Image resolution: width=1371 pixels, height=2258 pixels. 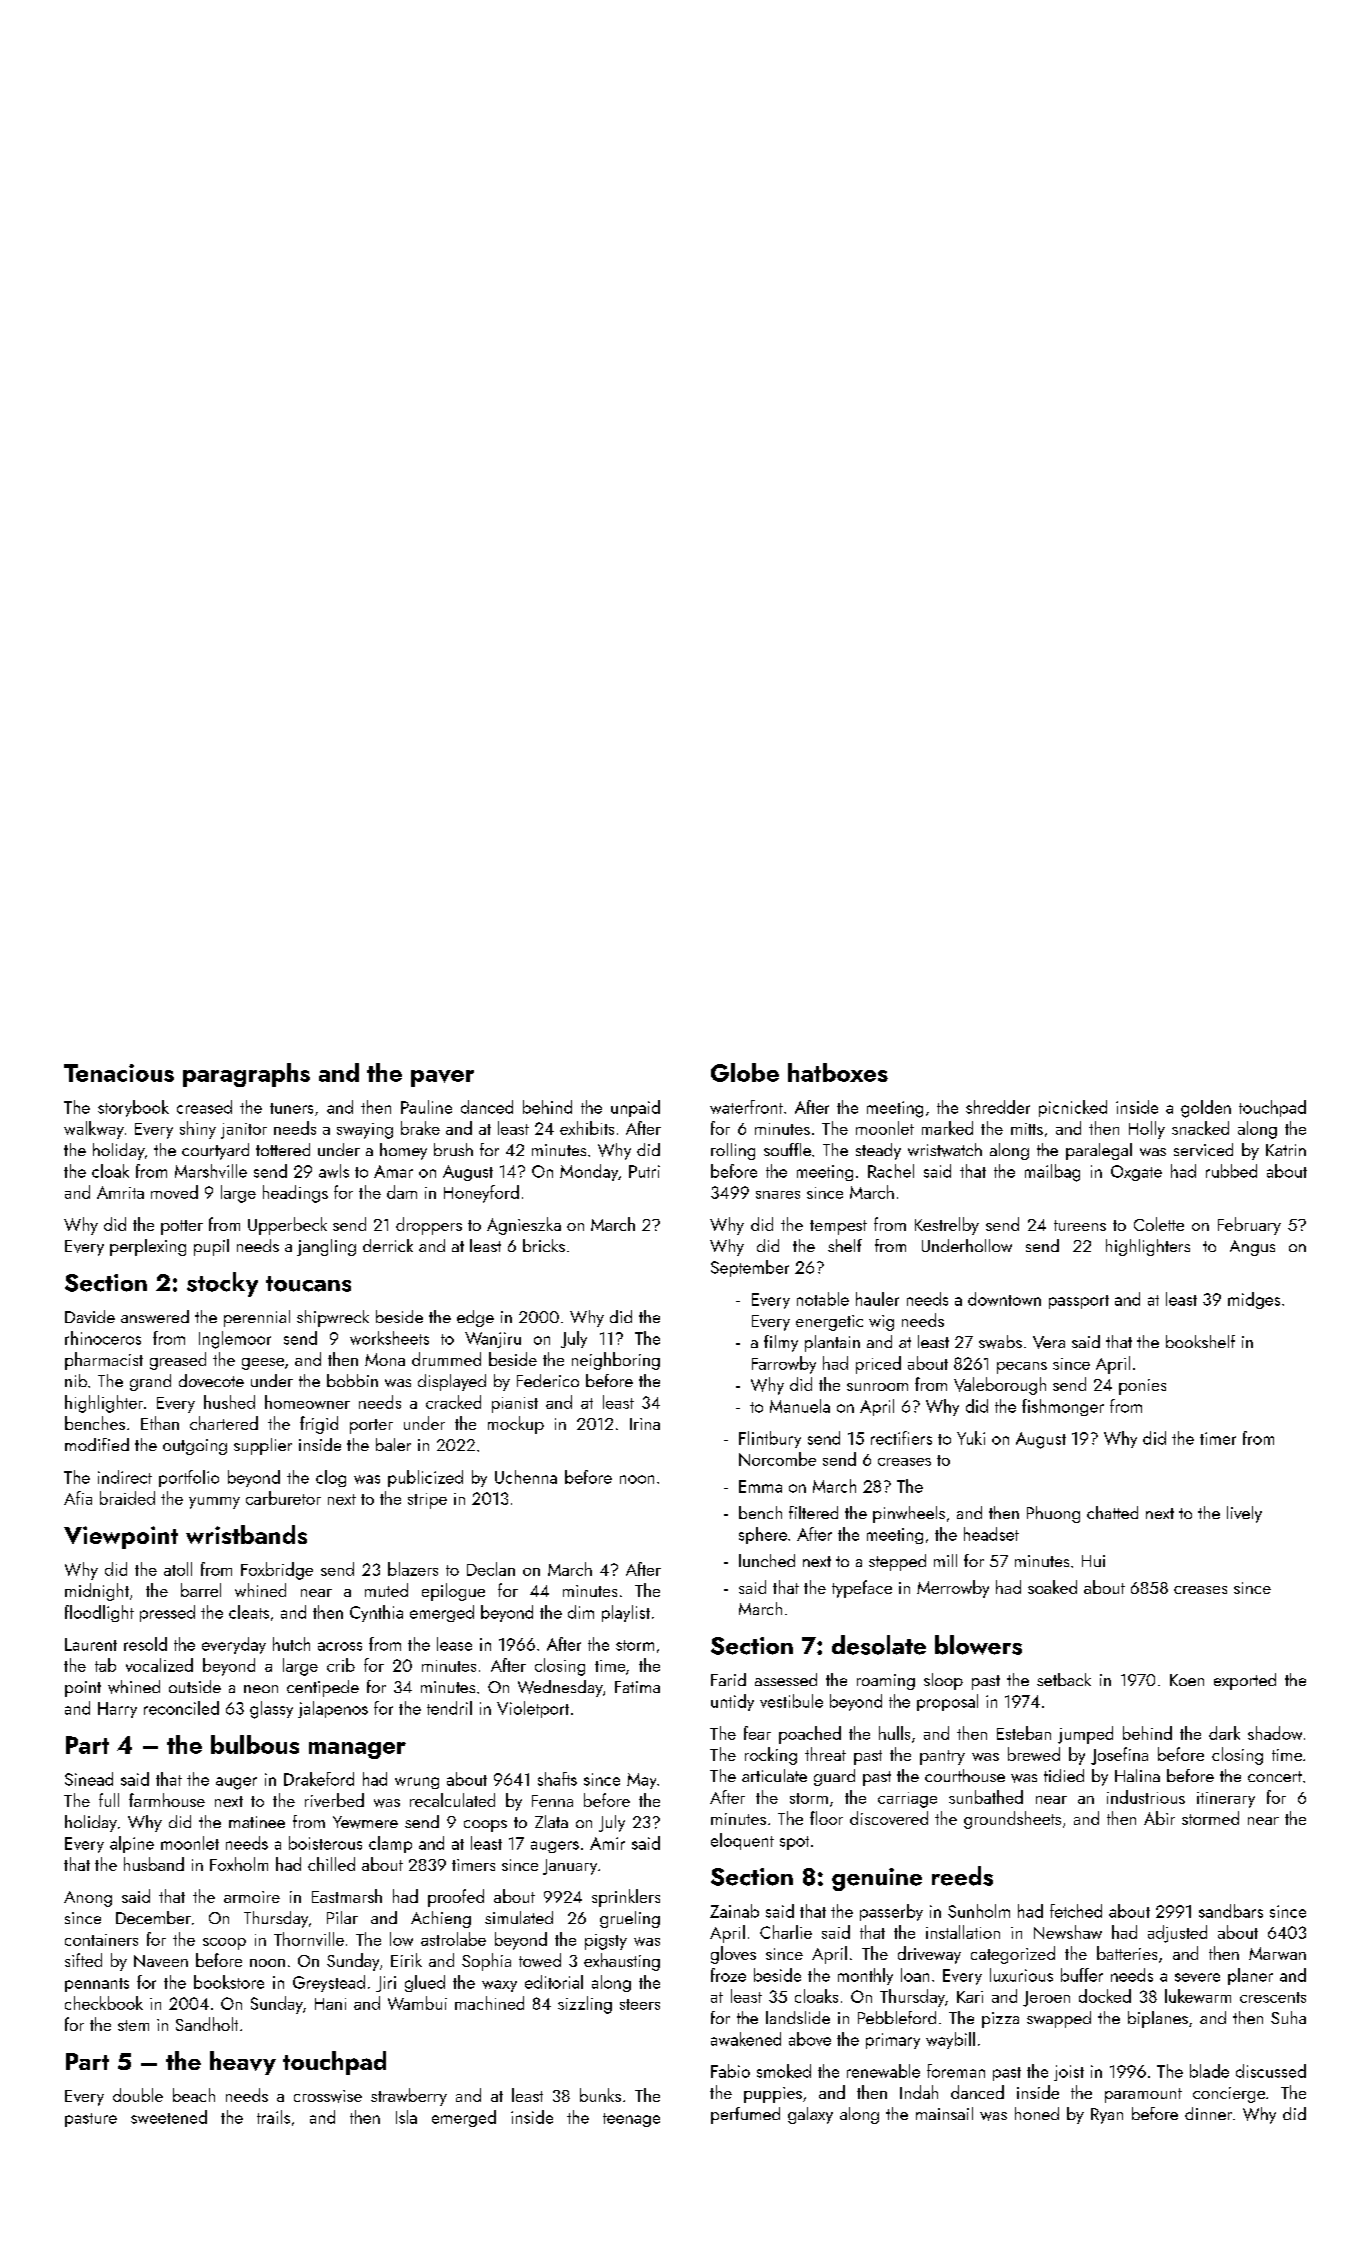 I want to click on cleats, so click(x=249, y=1612).
